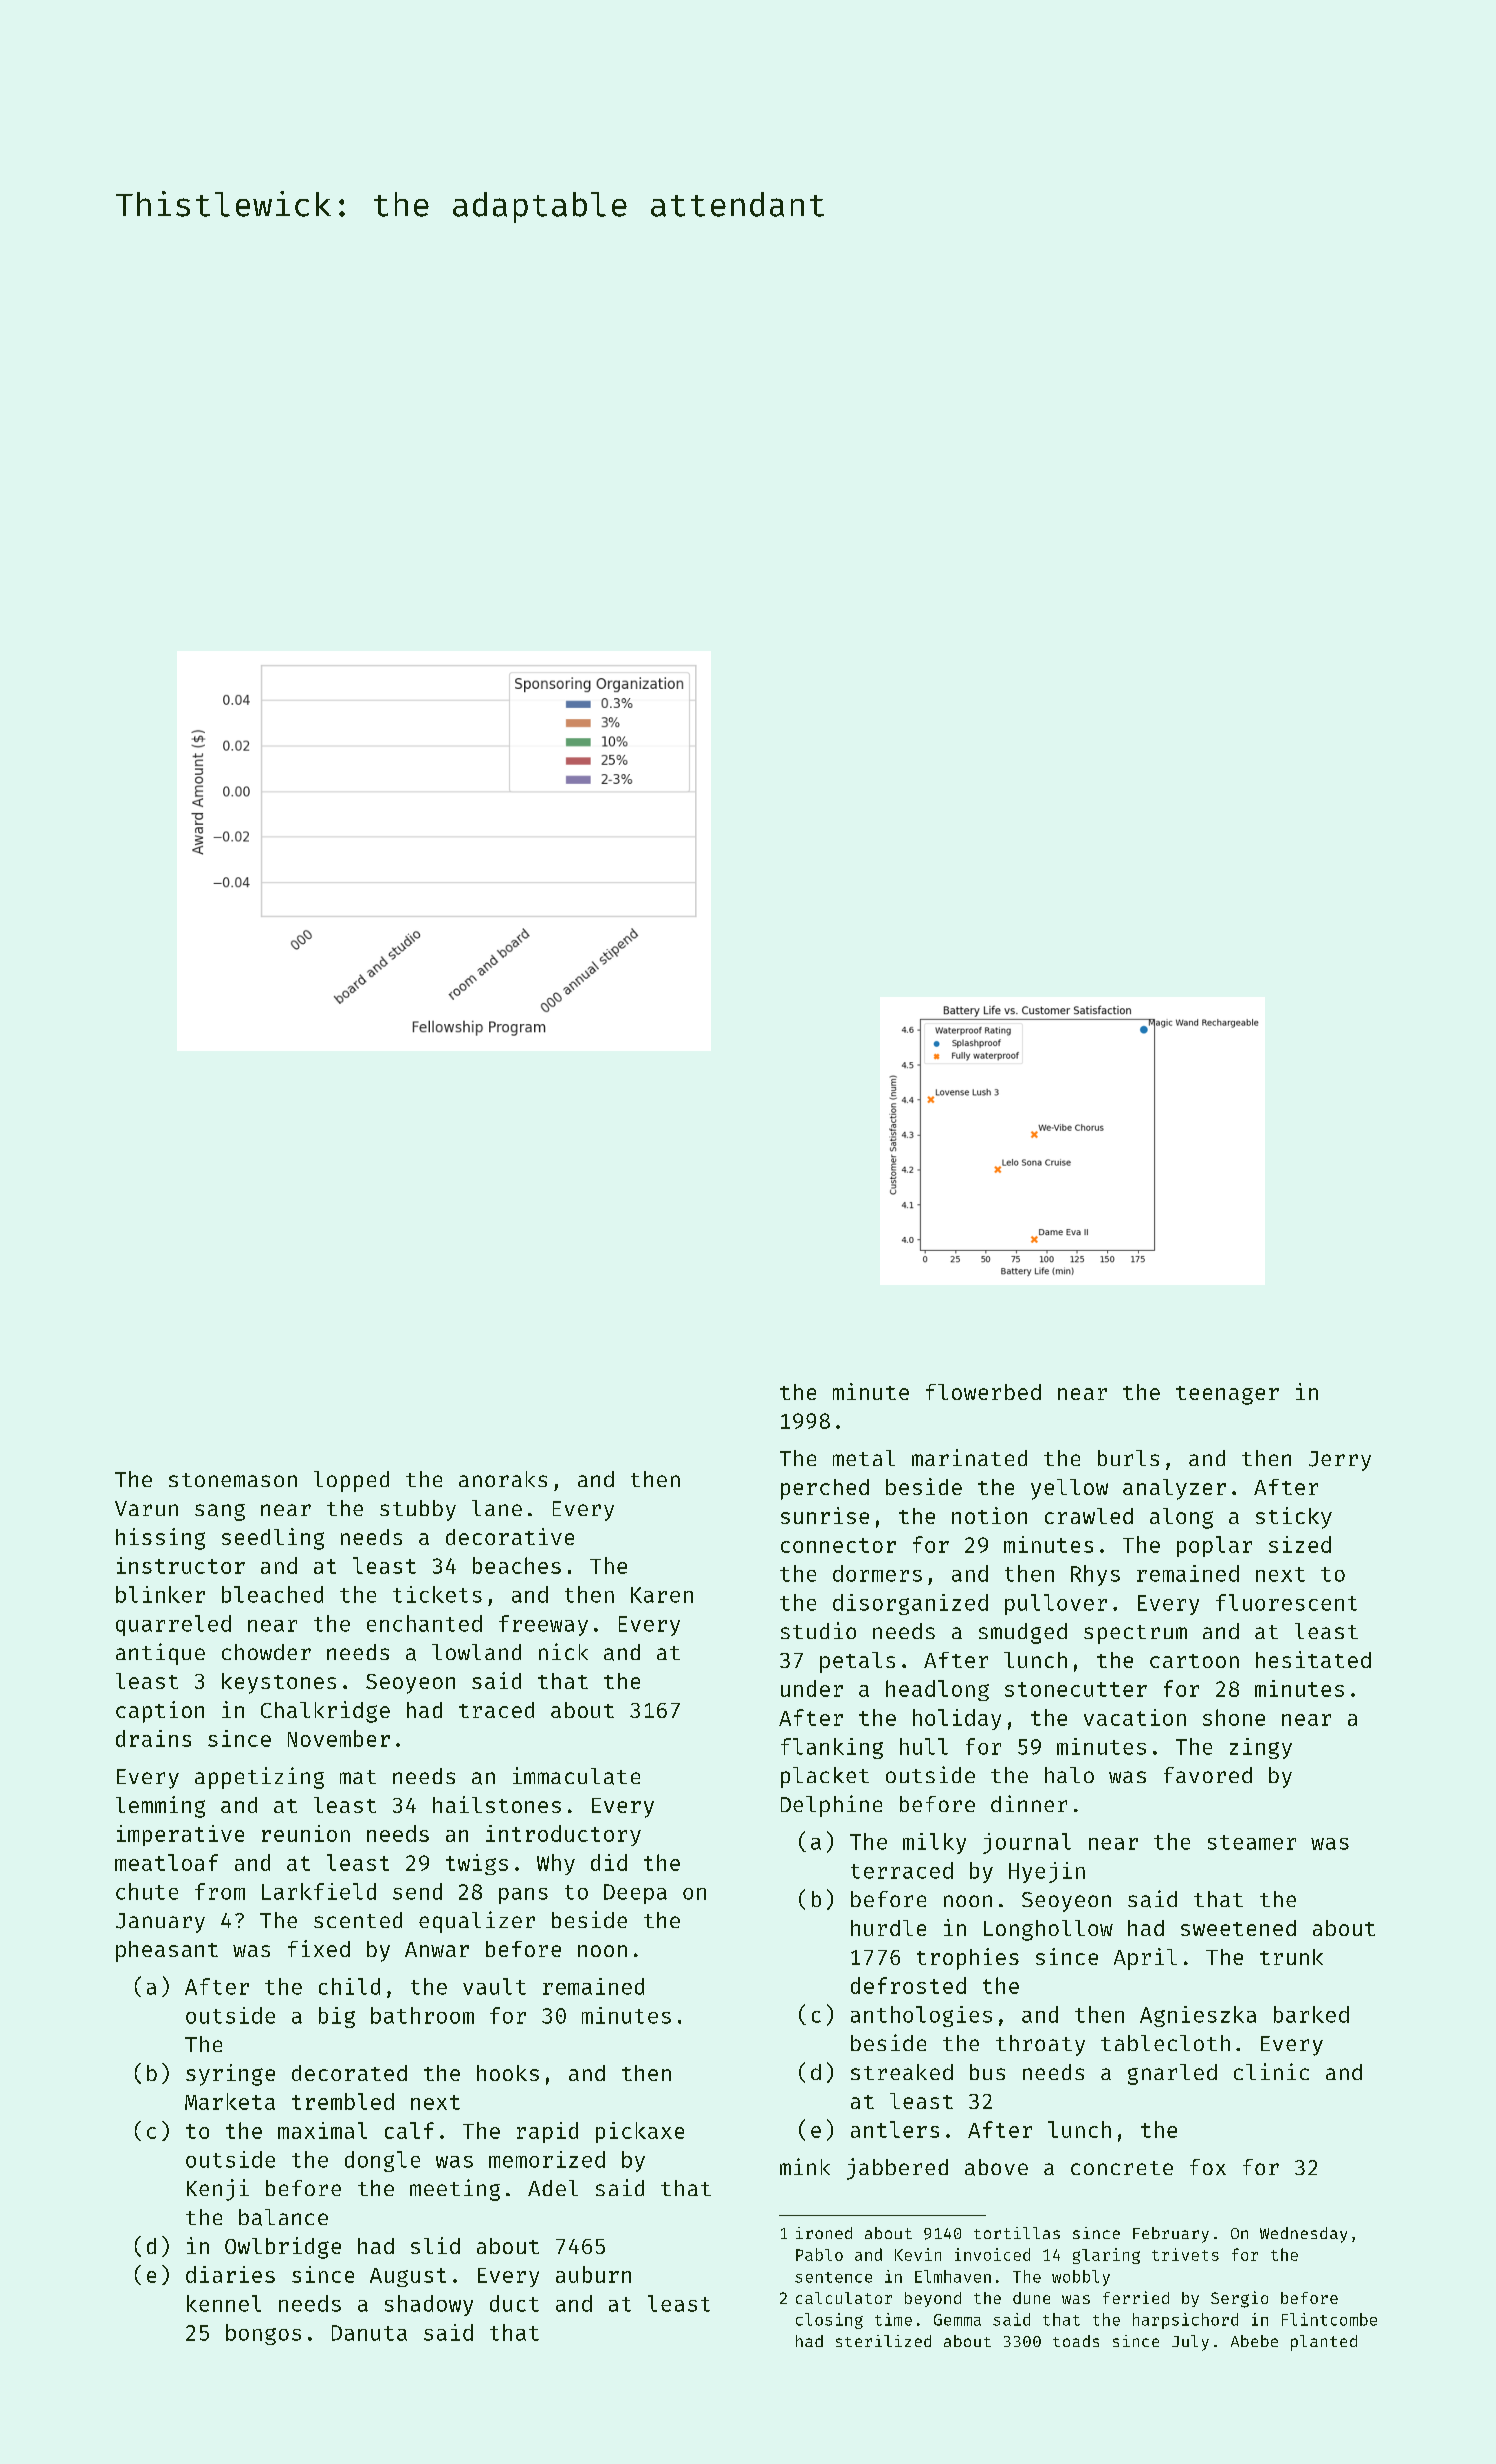  I want to click on sentence, so click(833, 2277).
